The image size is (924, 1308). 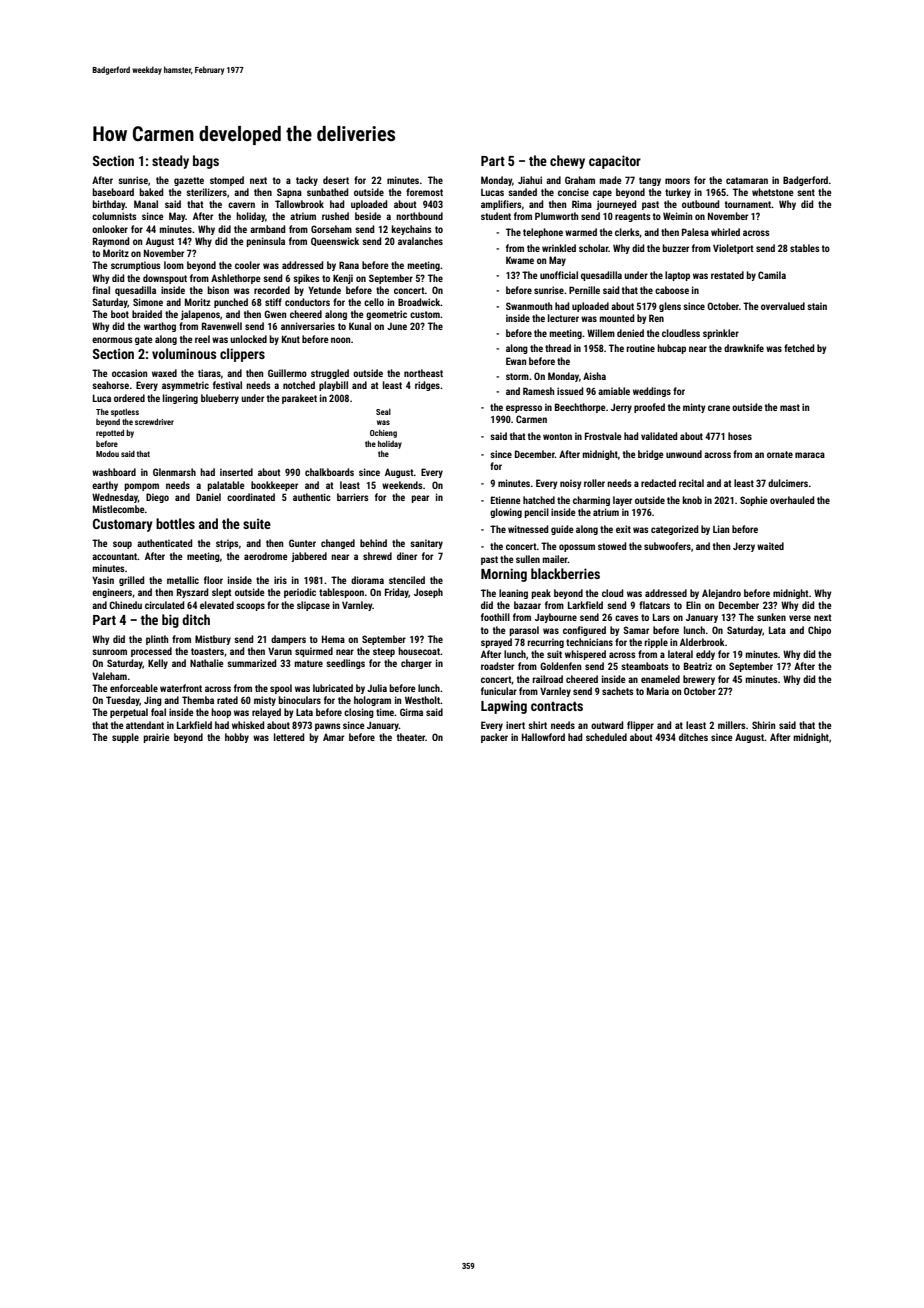 I want to click on crane, so click(x=719, y=408).
